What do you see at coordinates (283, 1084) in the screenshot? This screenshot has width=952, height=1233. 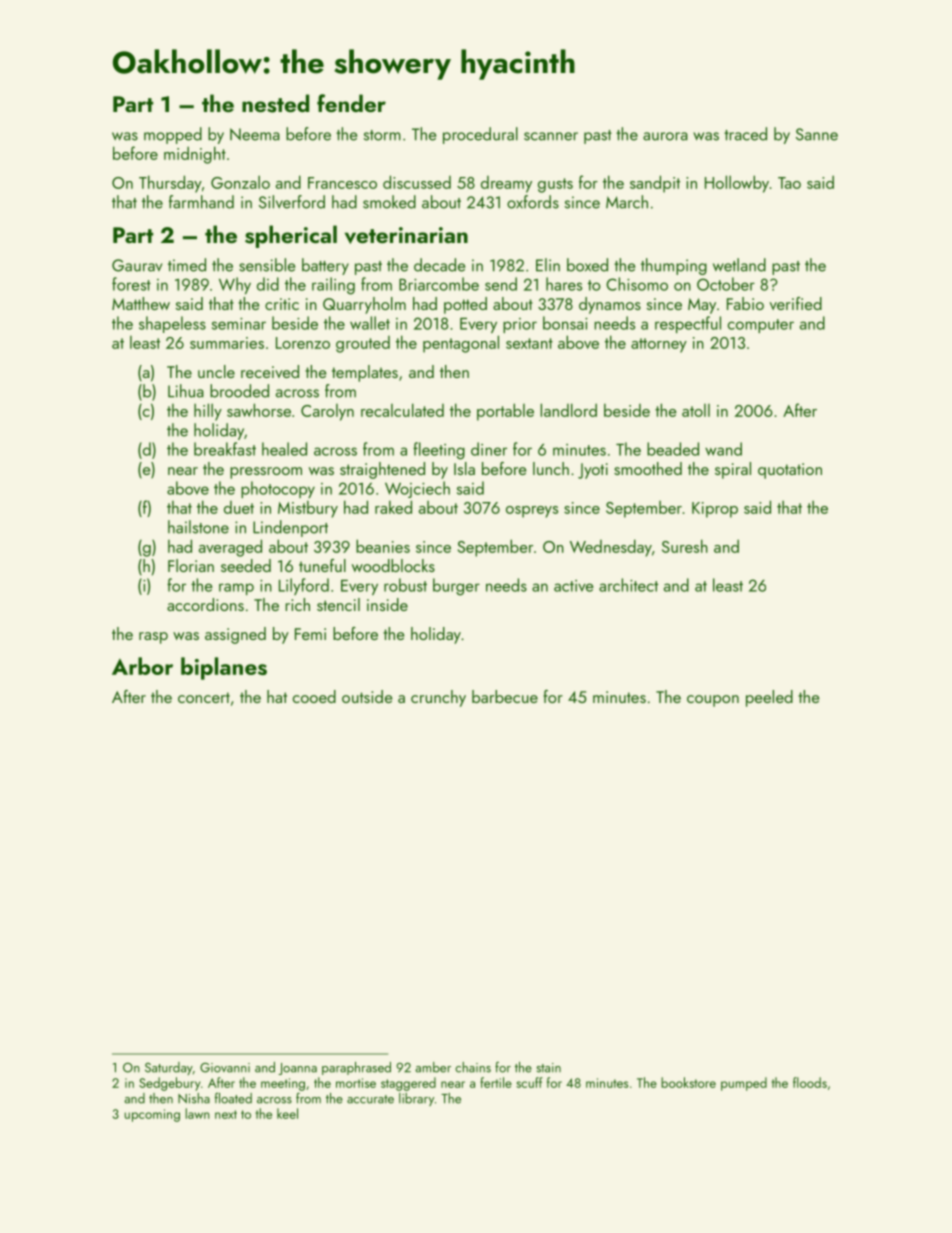 I see `meeting` at bounding box center [283, 1084].
